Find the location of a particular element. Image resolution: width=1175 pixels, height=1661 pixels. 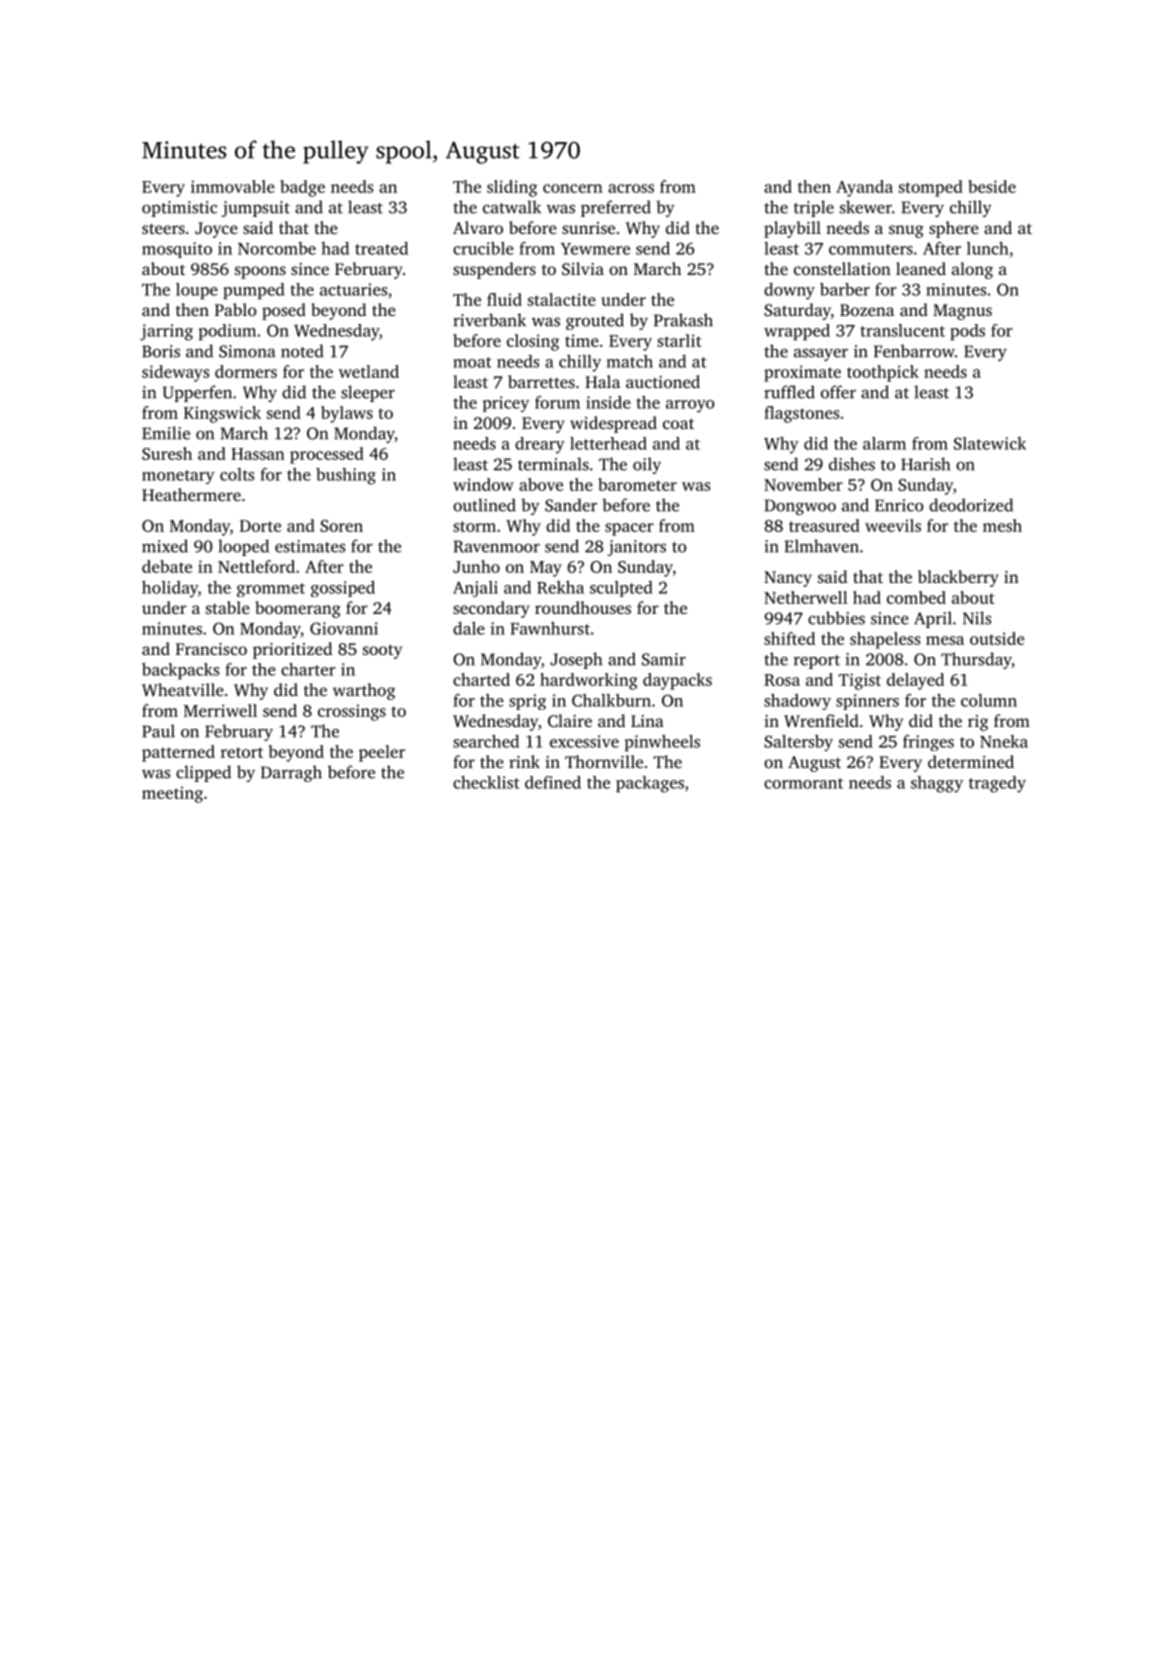

optimistic is located at coordinates (179, 209).
